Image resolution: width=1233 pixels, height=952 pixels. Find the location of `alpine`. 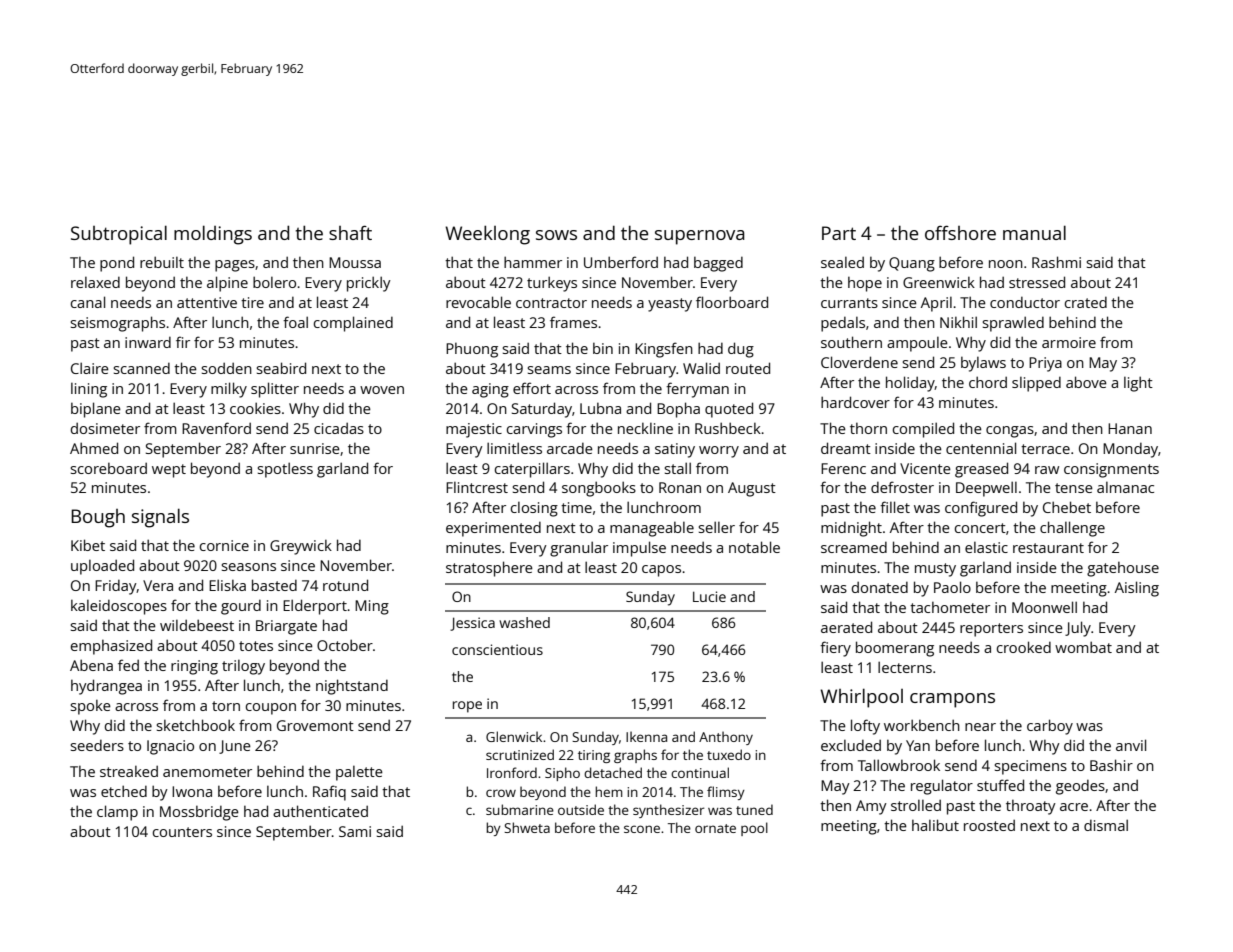

alpine is located at coordinates (227, 284).
